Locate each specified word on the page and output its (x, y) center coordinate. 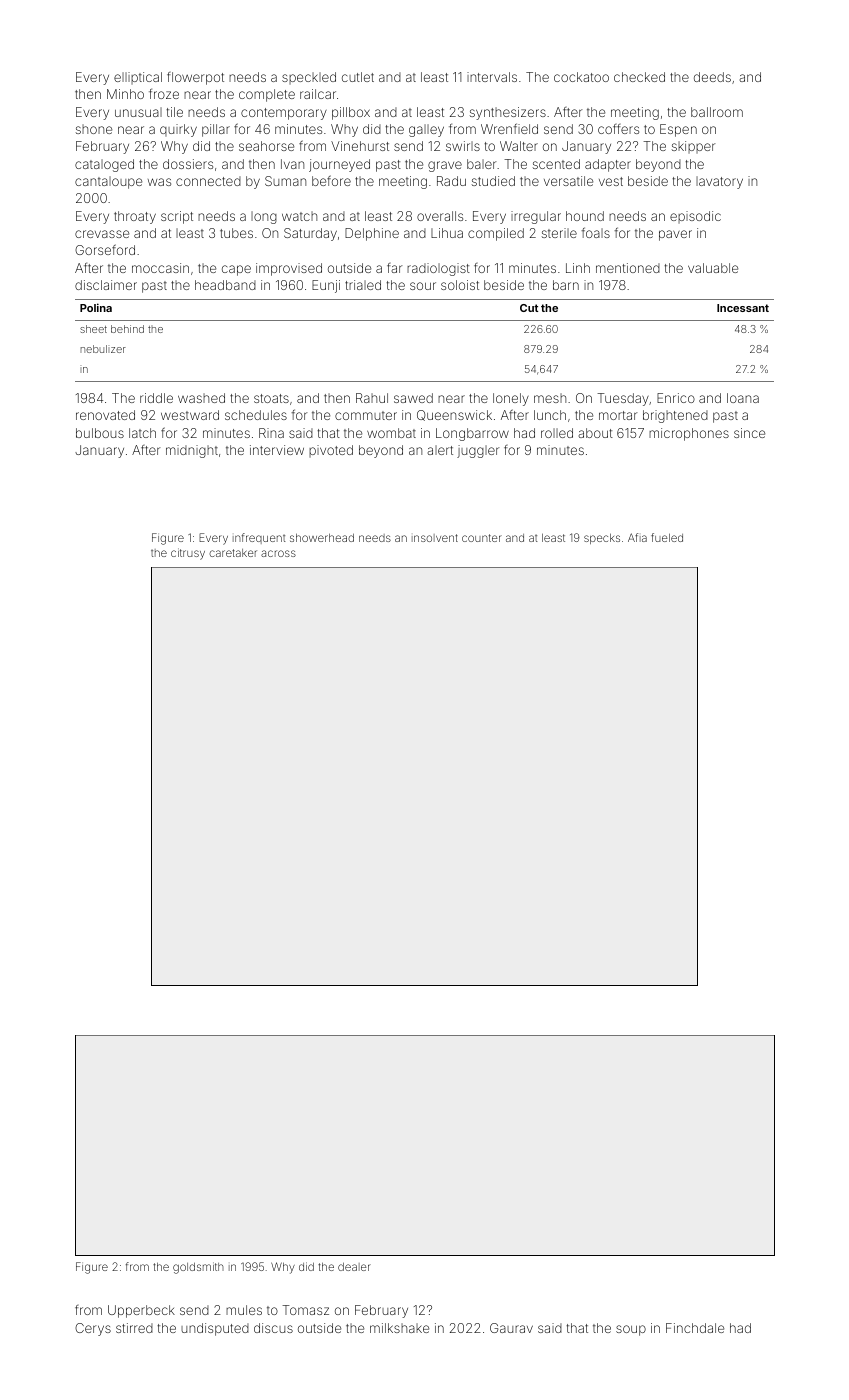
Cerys (93, 1329)
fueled (667, 537)
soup (631, 1330)
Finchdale (695, 1328)
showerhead (322, 538)
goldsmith (198, 1268)
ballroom (717, 112)
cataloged (104, 165)
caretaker (233, 553)
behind (127, 329)
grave (445, 166)
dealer (354, 1267)
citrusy (188, 554)
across (278, 553)
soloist (460, 285)
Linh (578, 268)
